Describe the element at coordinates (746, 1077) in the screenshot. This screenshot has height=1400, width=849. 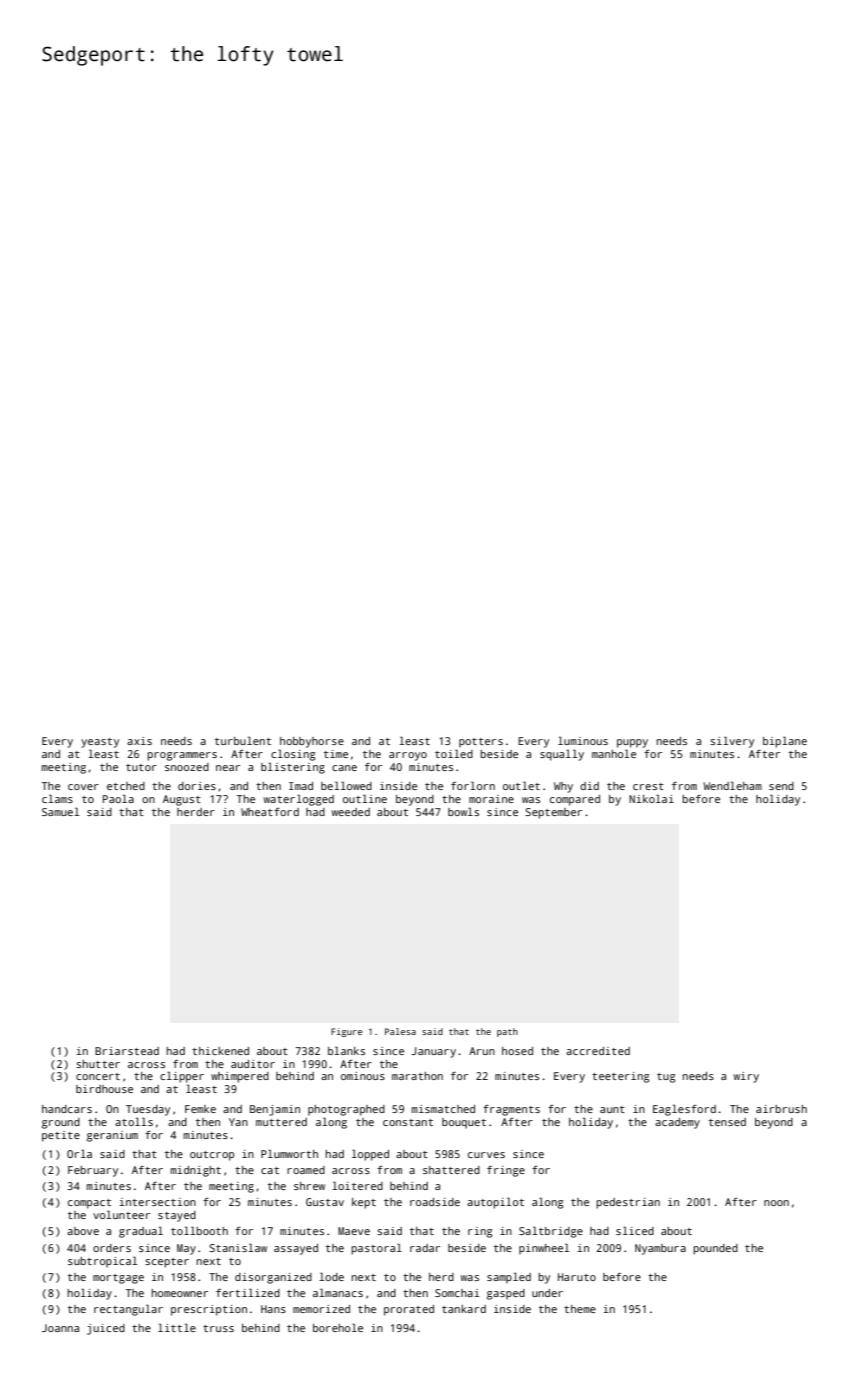
I see `wiry` at that location.
